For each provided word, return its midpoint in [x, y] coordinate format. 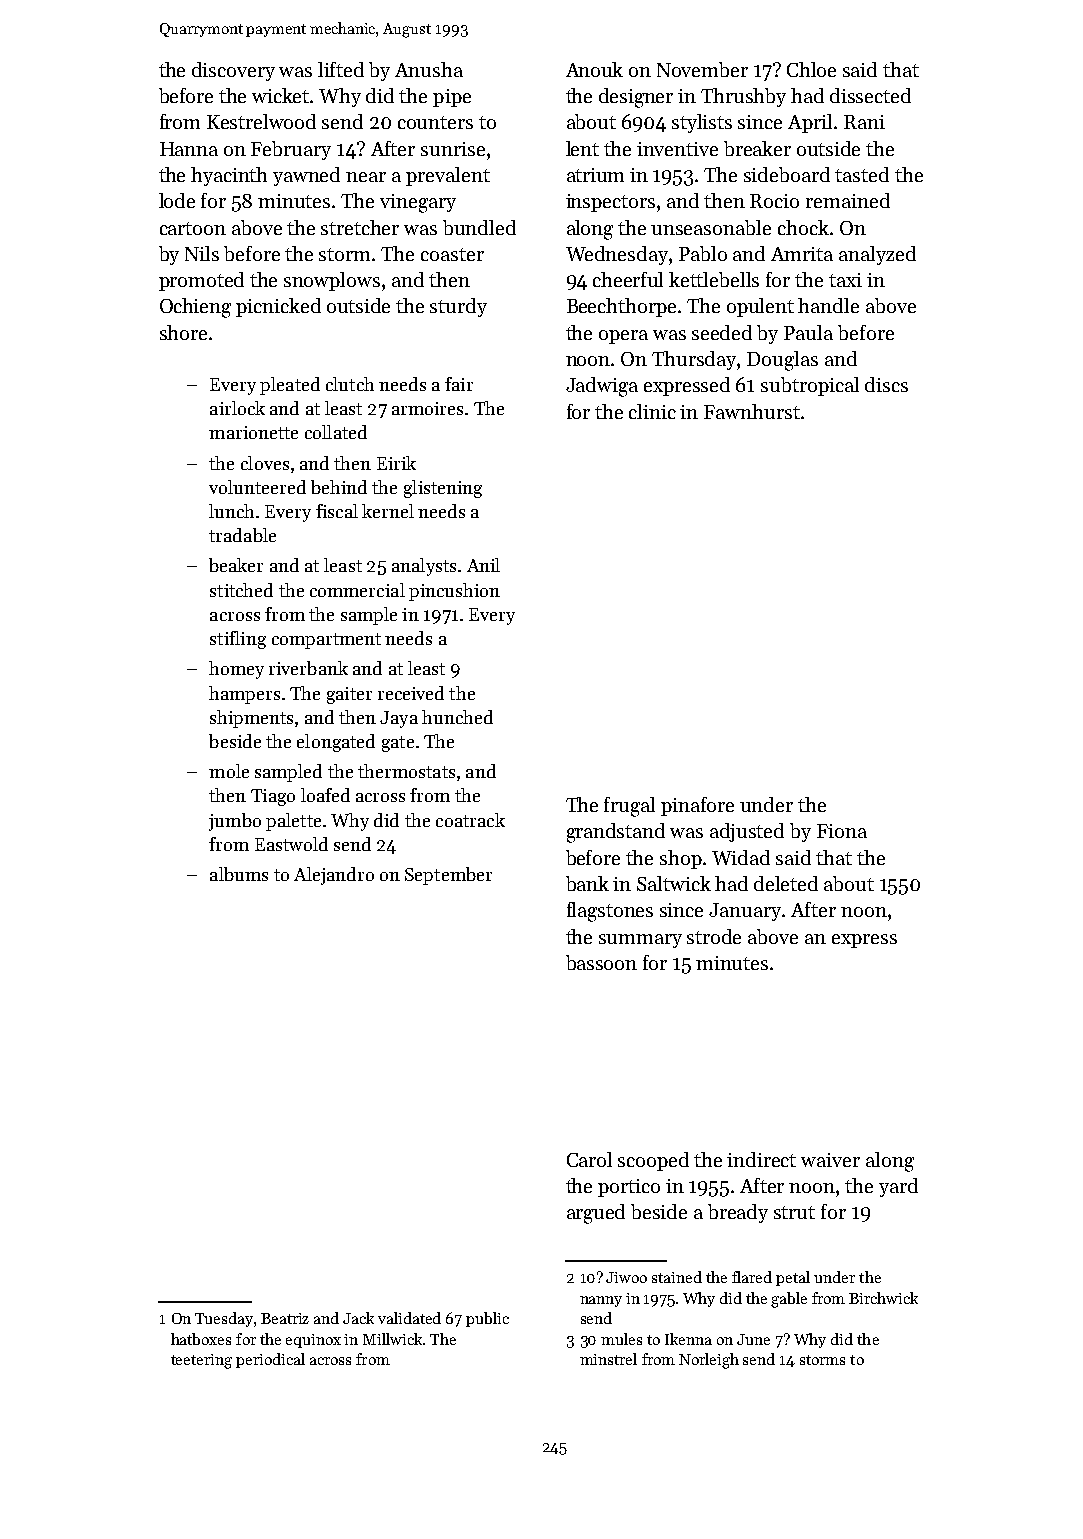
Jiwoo [626, 1277]
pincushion [454, 592]
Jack [358, 1318]
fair [459, 384]
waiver [830, 1160]
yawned [306, 176]
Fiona [842, 831]
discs [886, 384]
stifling [238, 640]
